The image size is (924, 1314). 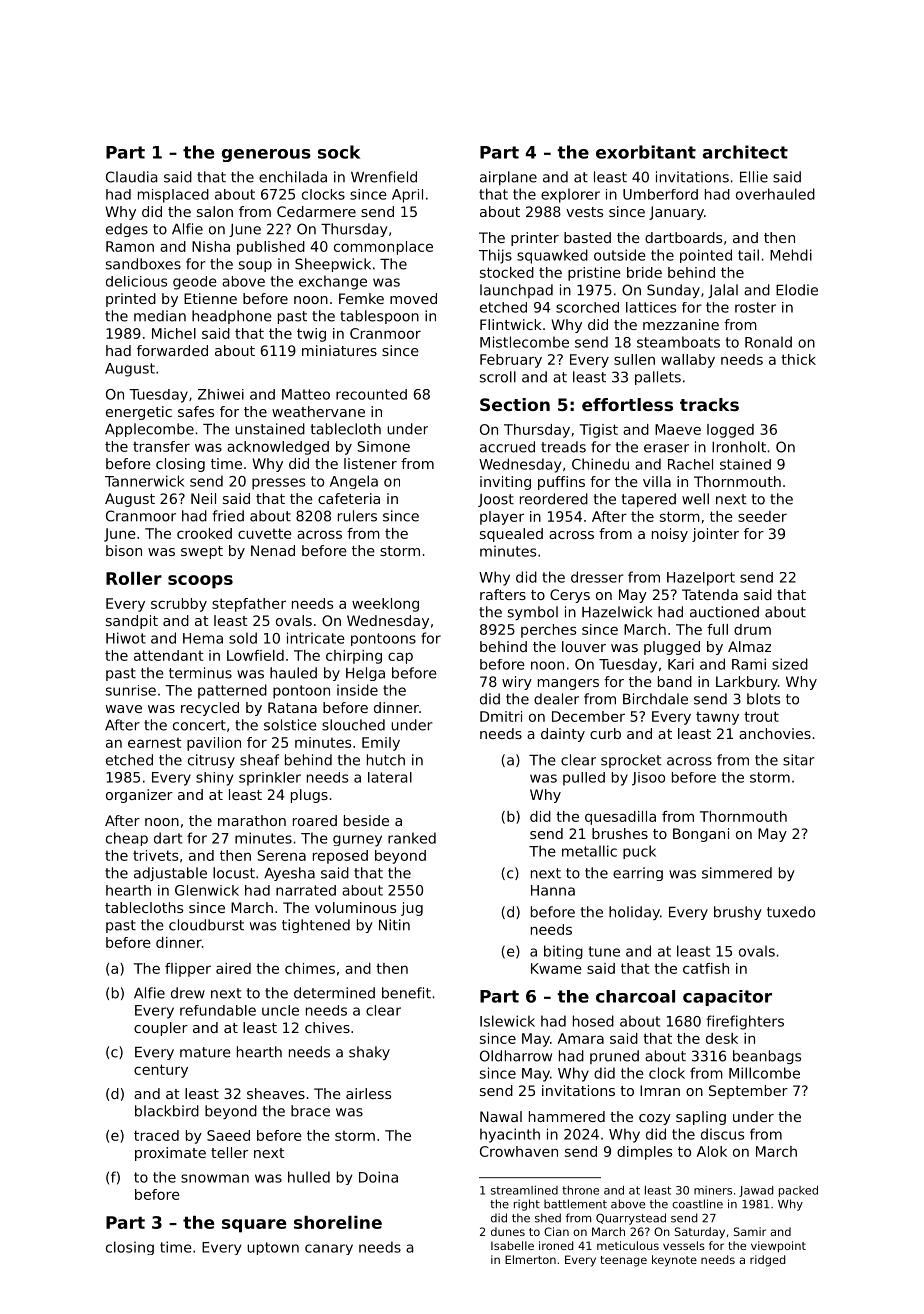 I want to click on stepfather, so click(x=249, y=605).
